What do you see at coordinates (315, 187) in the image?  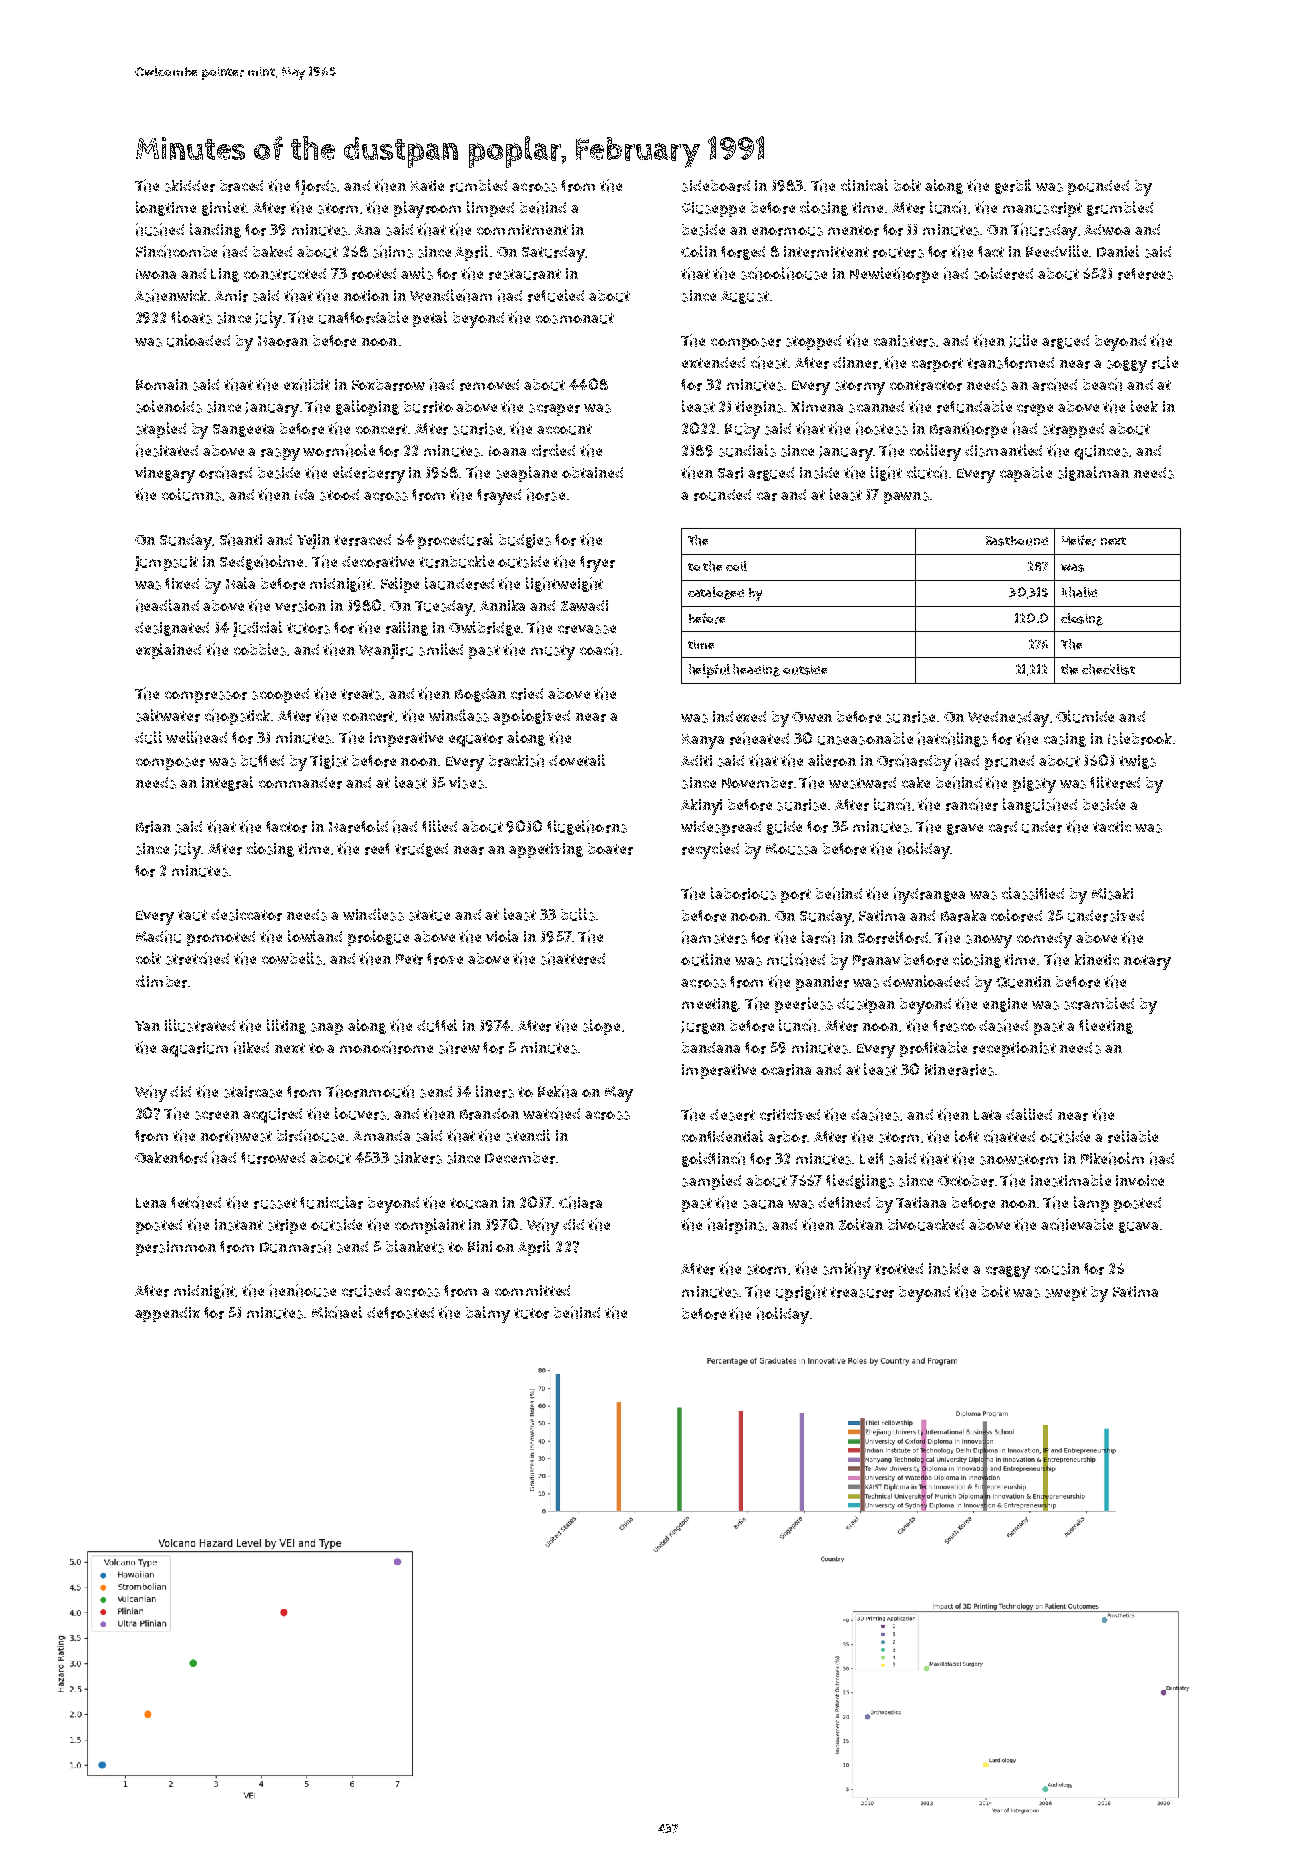 I see `fjords` at bounding box center [315, 187].
